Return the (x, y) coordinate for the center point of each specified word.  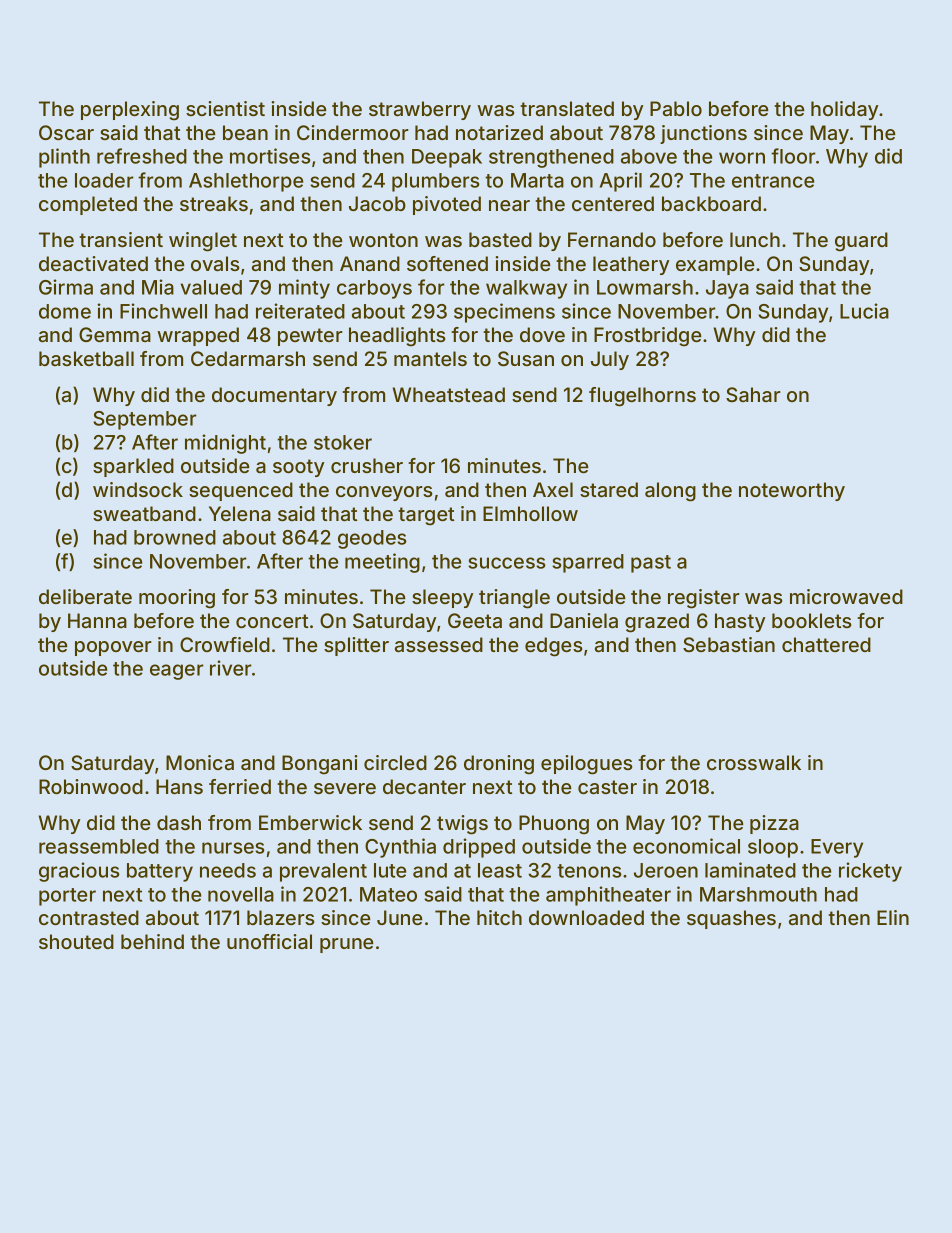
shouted (76, 941)
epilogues (586, 765)
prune (346, 945)
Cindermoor (353, 132)
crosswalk (754, 762)
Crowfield (225, 644)
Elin (893, 917)
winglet (203, 242)
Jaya (727, 289)
